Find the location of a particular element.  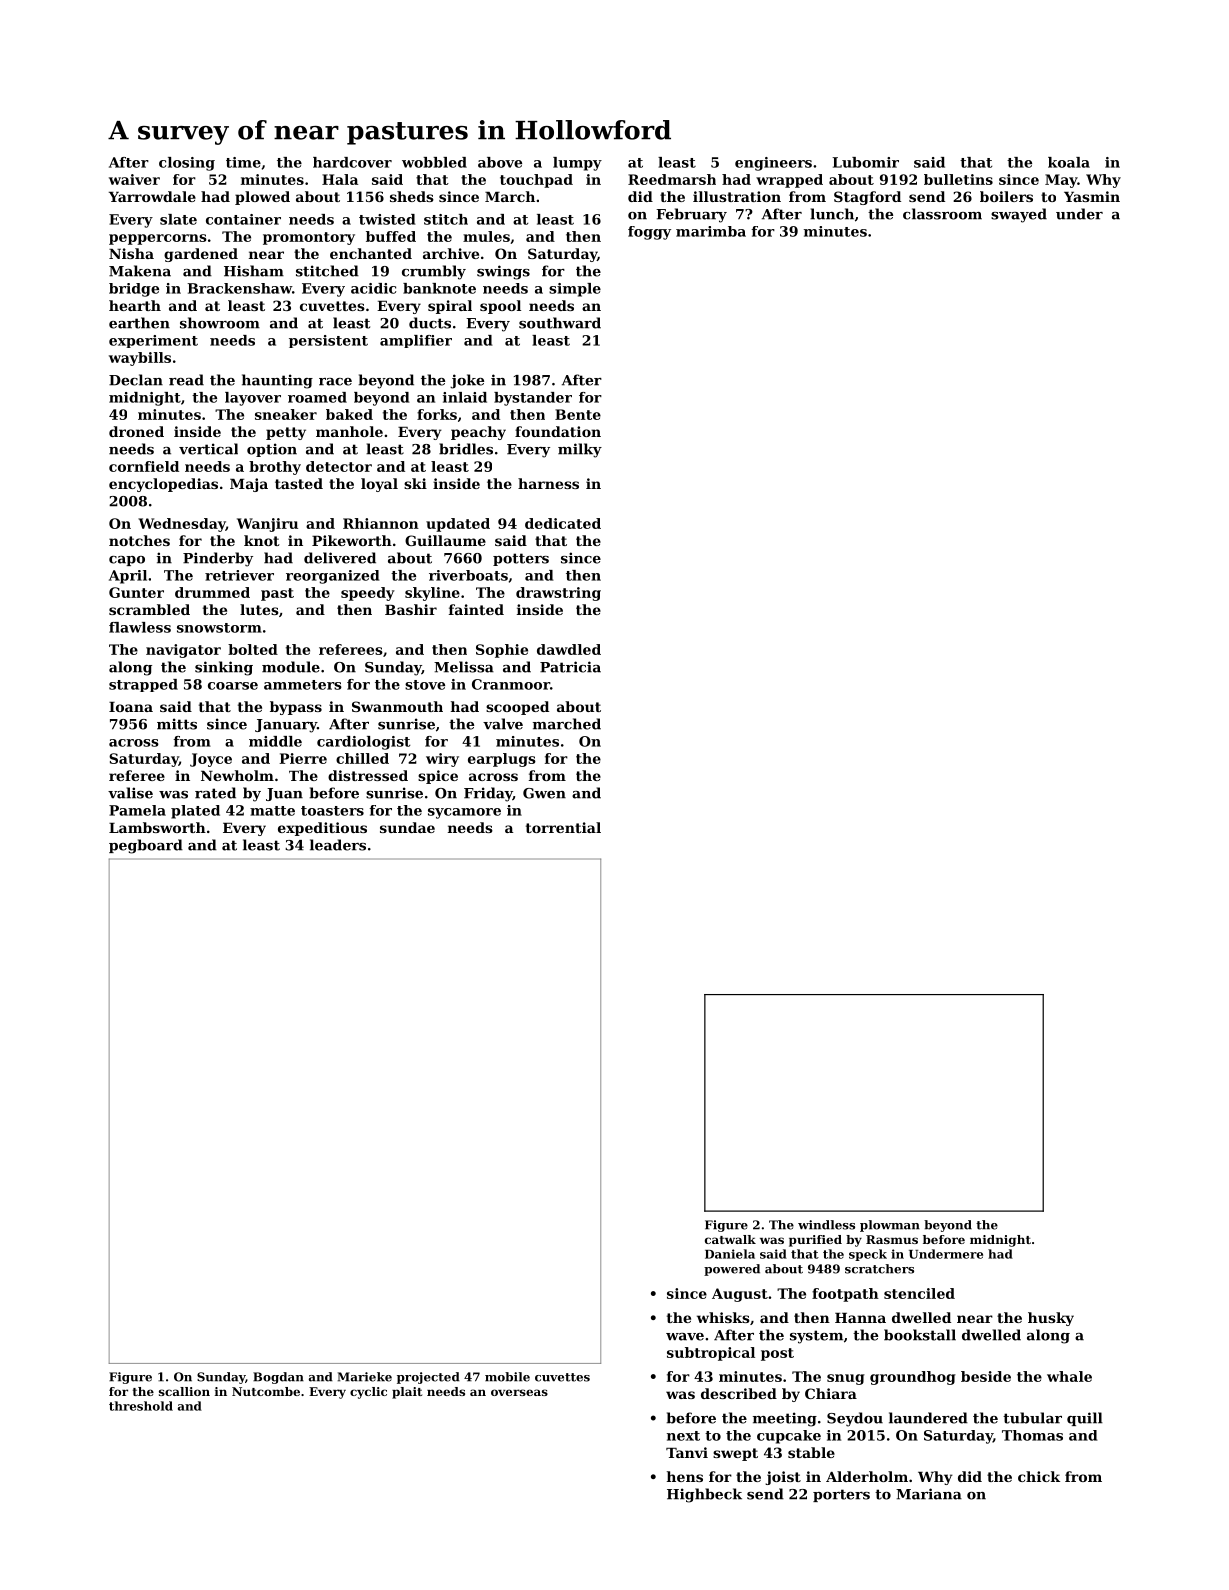

Bogdan is located at coordinates (278, 1378).
